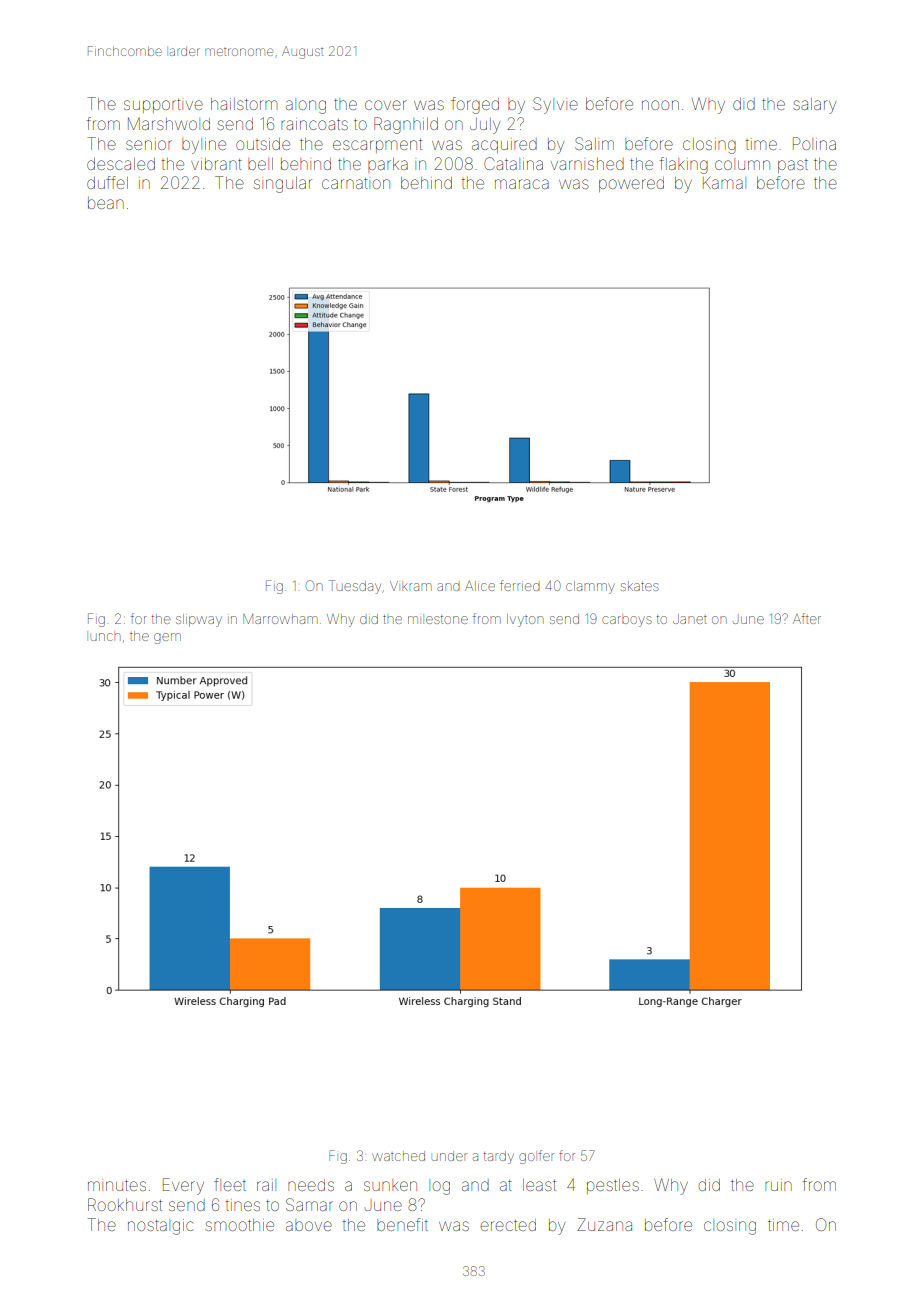 This document has height=1314, width=924. Describe the element at coordinates (525, 620) in the document. I see `Ivyton` at that location.
